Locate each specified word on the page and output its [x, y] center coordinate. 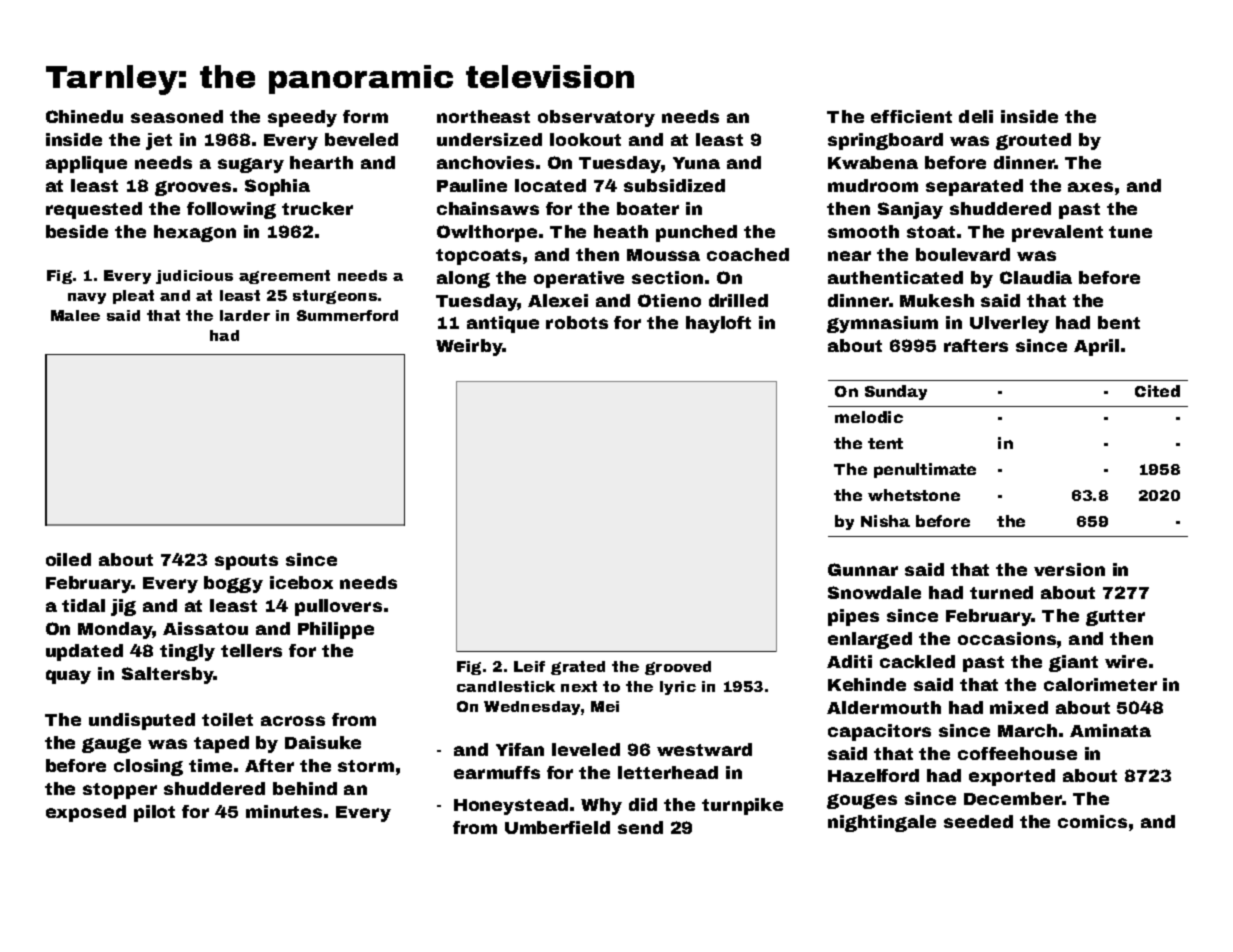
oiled [68, 559]
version [1069, 569]
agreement [284, 277]
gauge [111, 745]
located [550, 185]
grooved [678, 668]
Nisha [885, 521]
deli [976, 116]
